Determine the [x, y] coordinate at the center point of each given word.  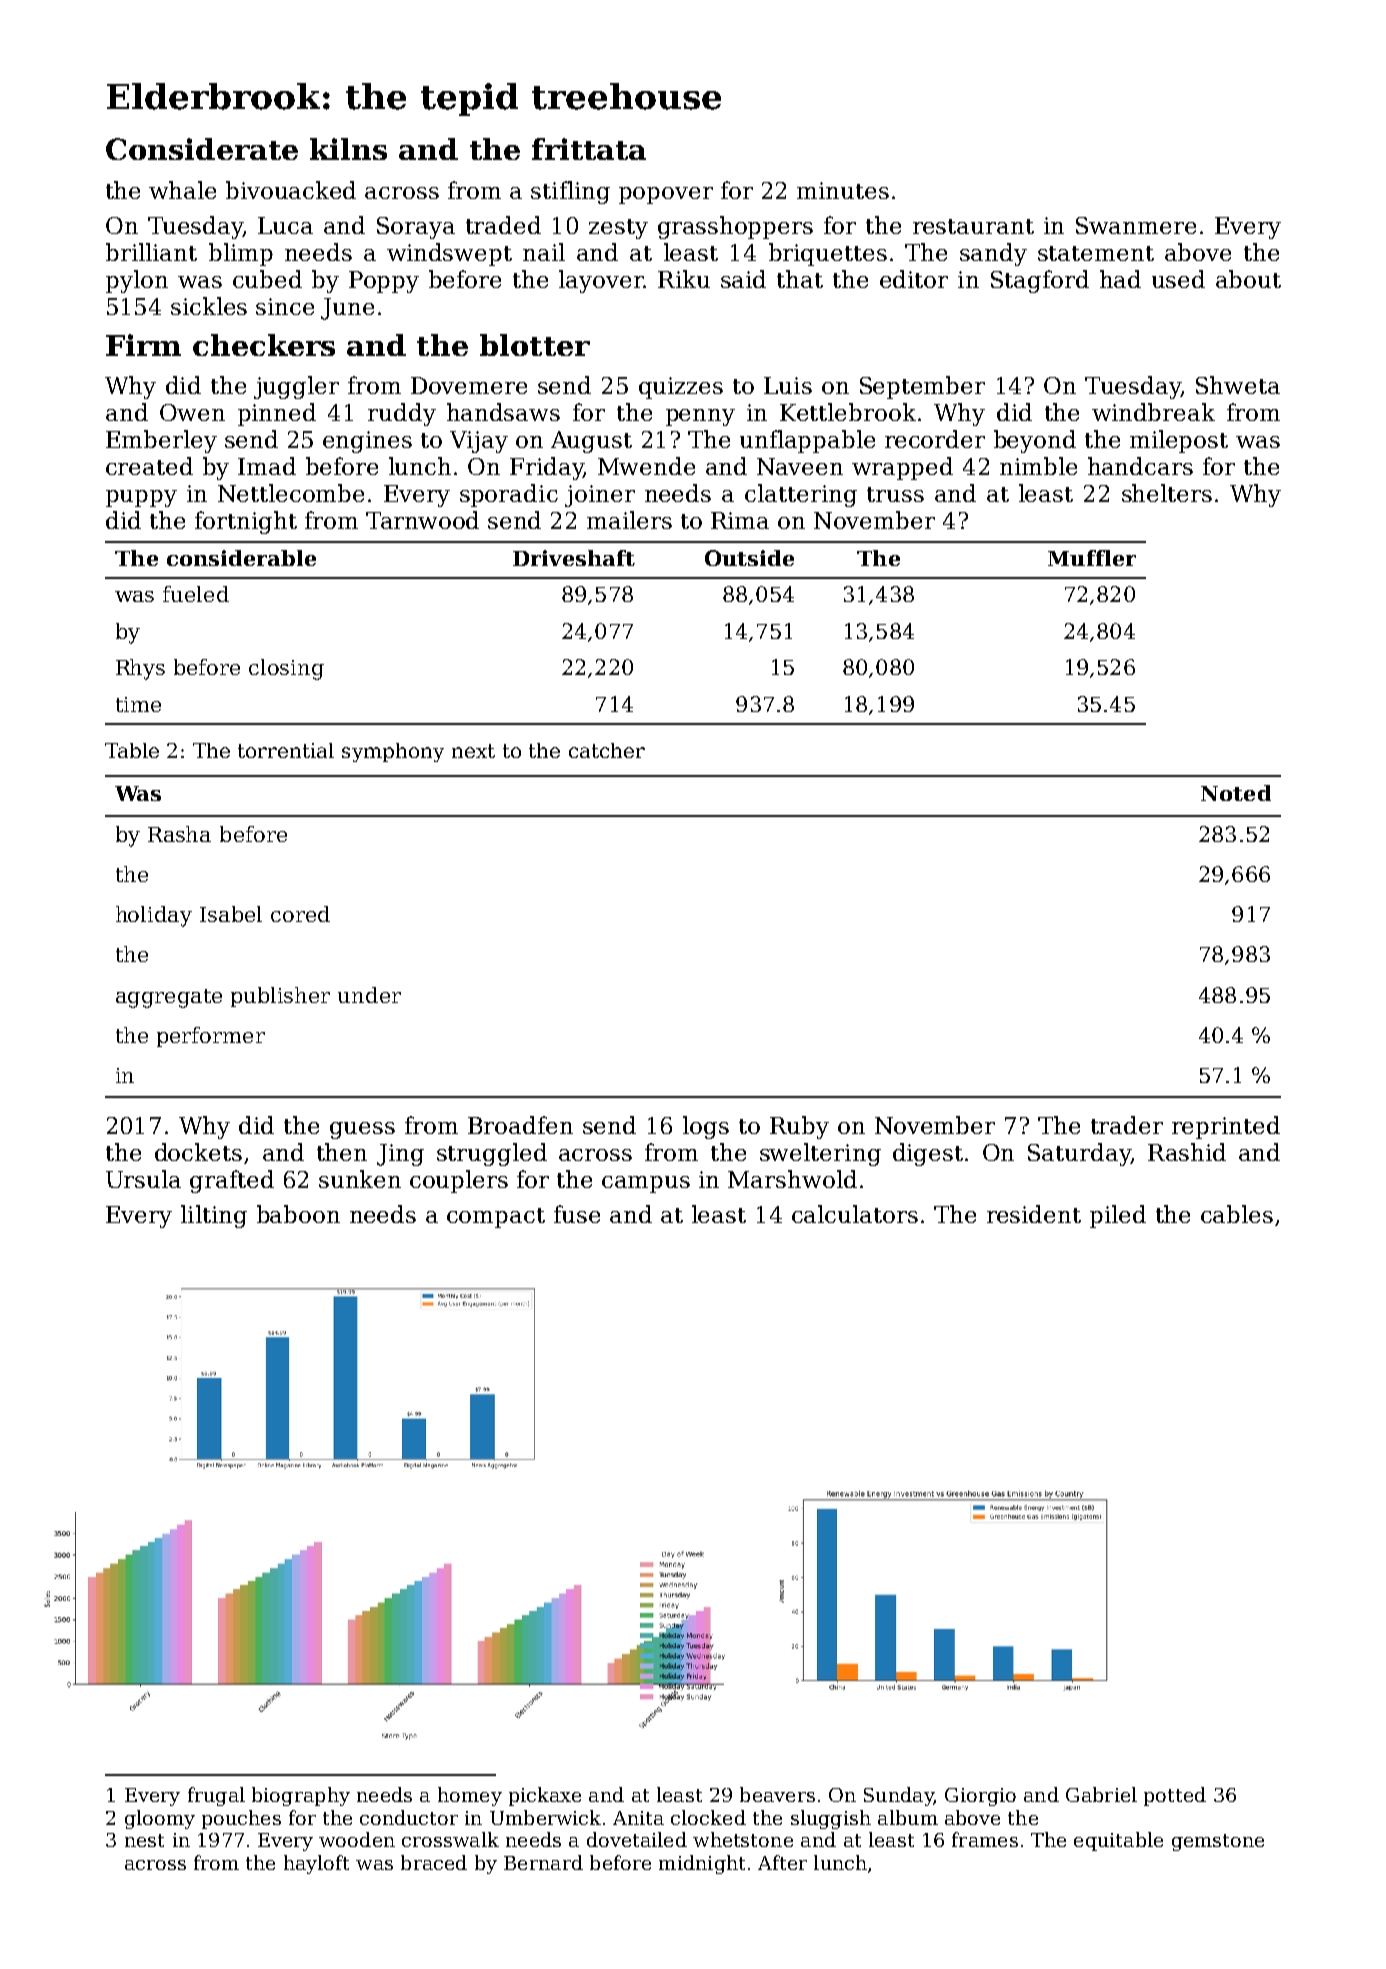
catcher [607, 750]
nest [144, 1840]
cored [300, 914]
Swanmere [1136, 225]
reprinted [1226, 1127]
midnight [702, 1864]
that [800, 279]
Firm [143, 345]
